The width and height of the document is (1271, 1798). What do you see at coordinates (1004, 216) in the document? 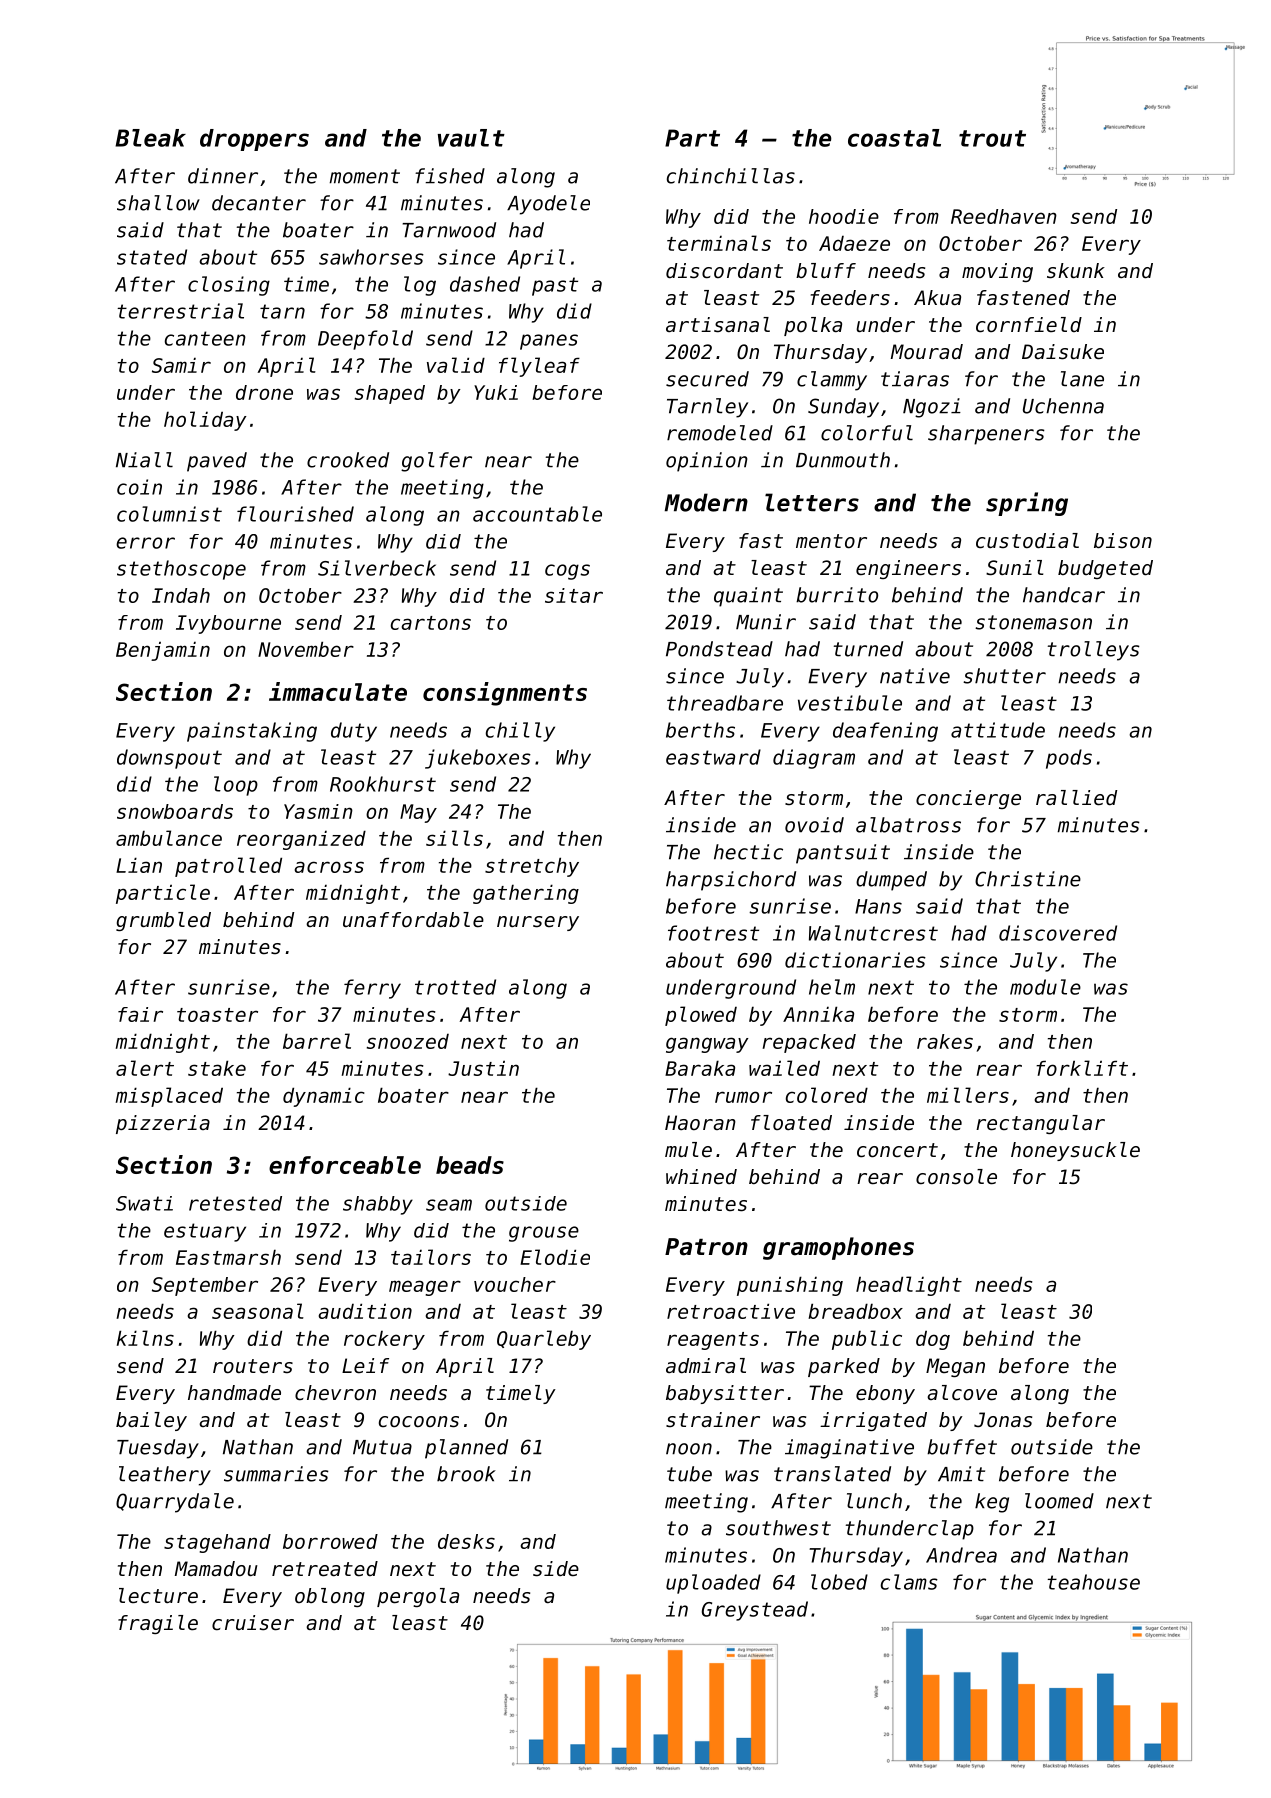
I see `Reedhaven` at bounding box center [1004, 216].
